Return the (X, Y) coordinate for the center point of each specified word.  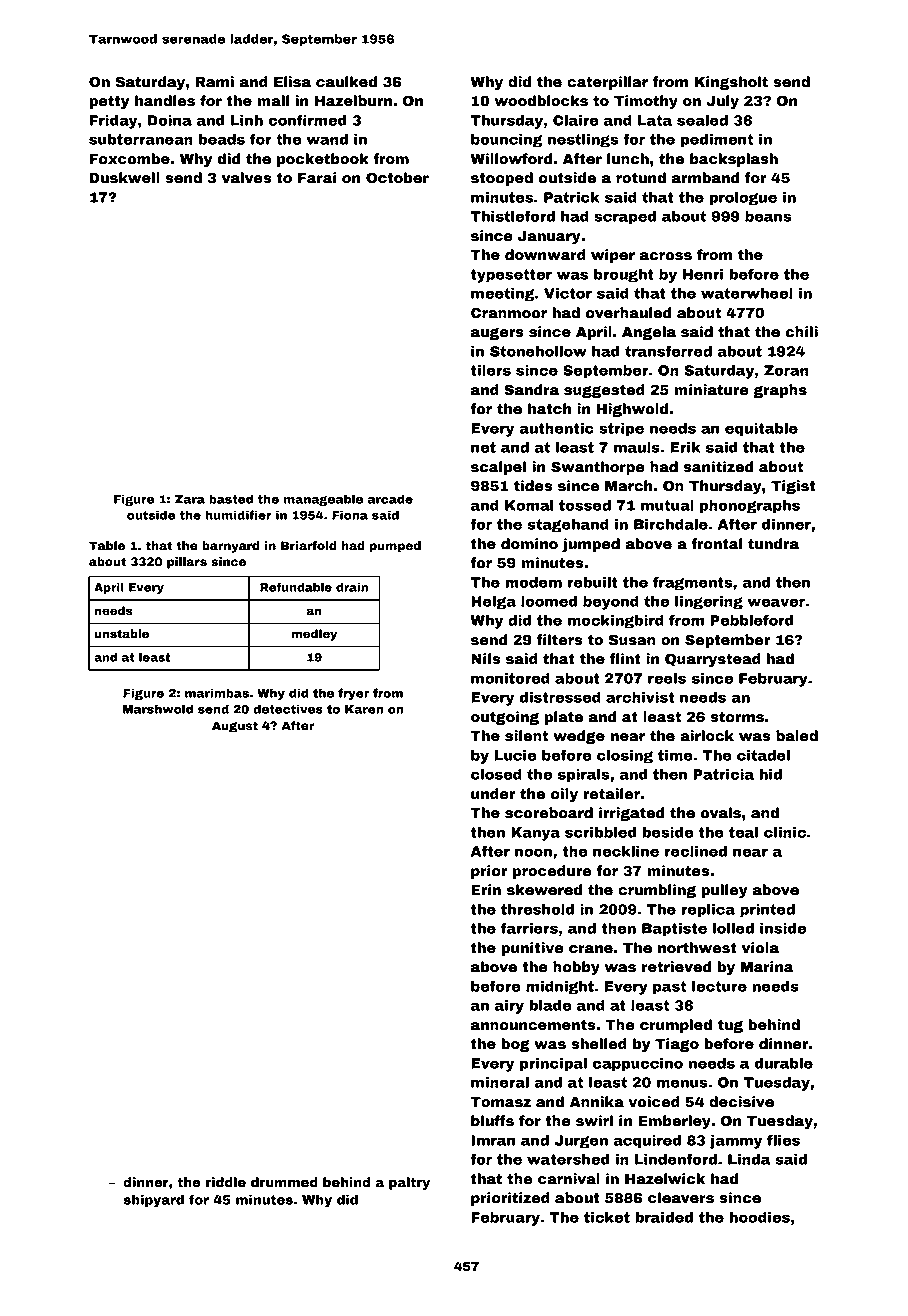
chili (801, 331)
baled (797, 736)
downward (545, 255)
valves (247, 178)
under (493, 794)
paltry (409, 1183)
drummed (284, 1182)
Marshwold (158, 709)
